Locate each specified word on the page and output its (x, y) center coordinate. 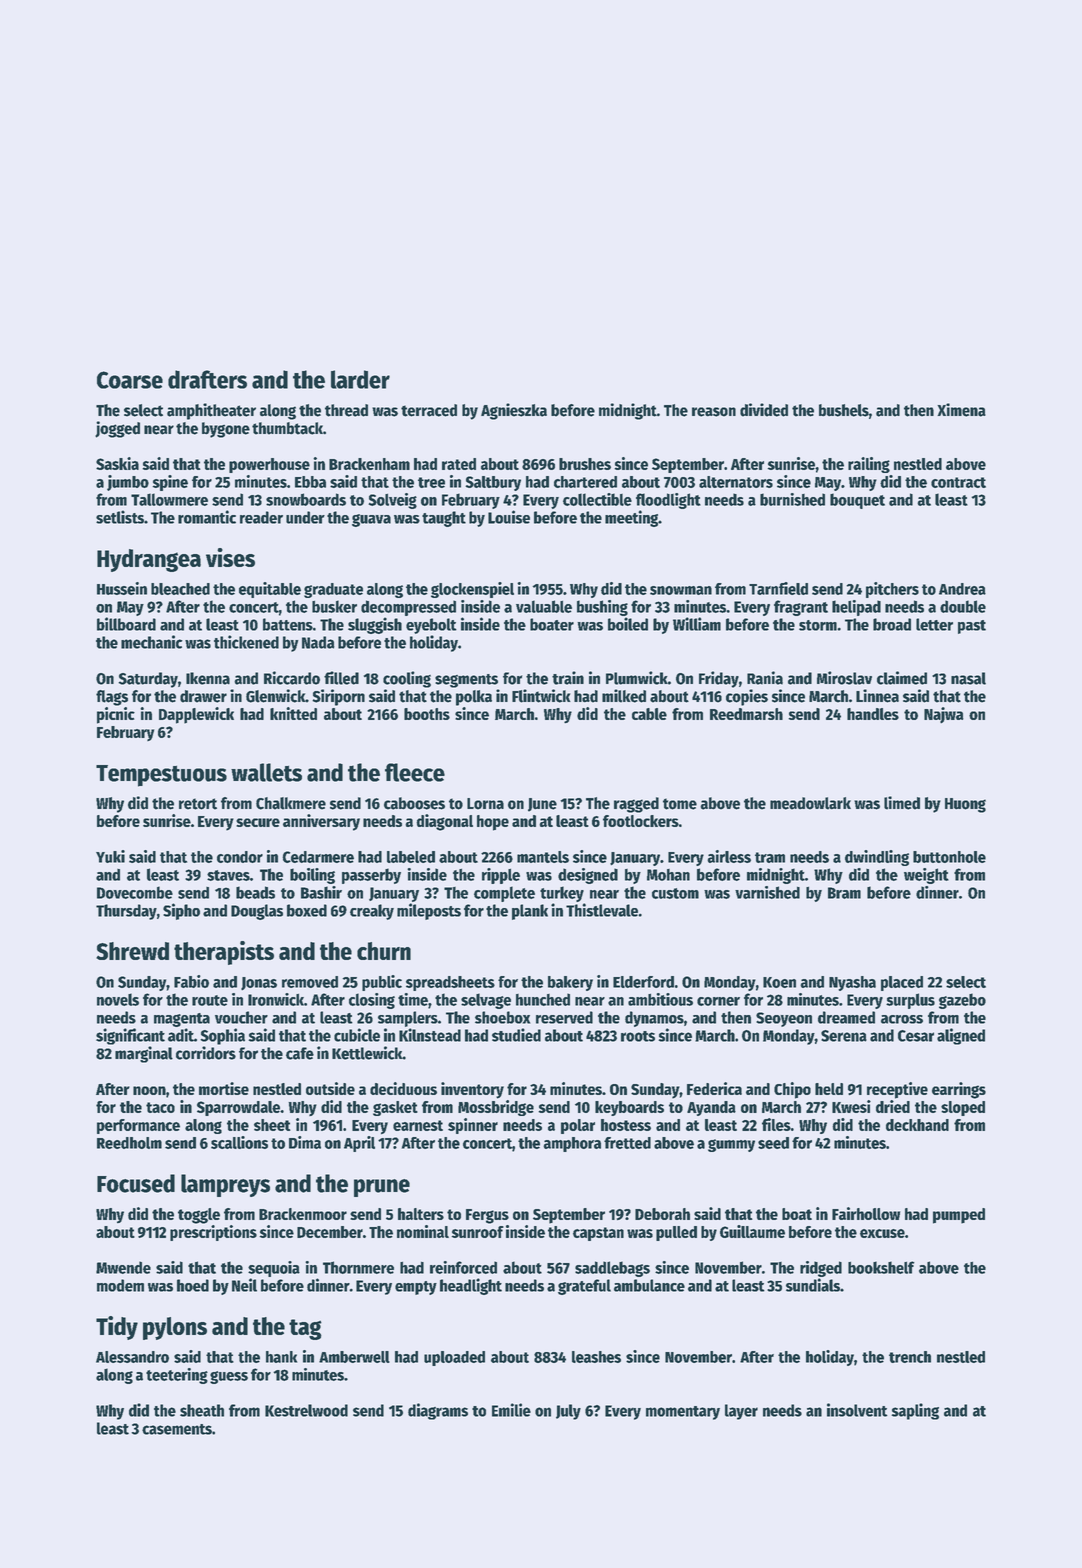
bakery (570, 983)
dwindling (877, 858)
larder (360, 379)
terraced (429, 410)
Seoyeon (784, 1019)
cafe (300, 1053)
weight (926, 876)
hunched (543, 999)
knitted (293, 713)
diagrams (438, 1411)
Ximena (961, 410)
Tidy (117, 1328)
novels (118, 999)
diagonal (444, 822)
